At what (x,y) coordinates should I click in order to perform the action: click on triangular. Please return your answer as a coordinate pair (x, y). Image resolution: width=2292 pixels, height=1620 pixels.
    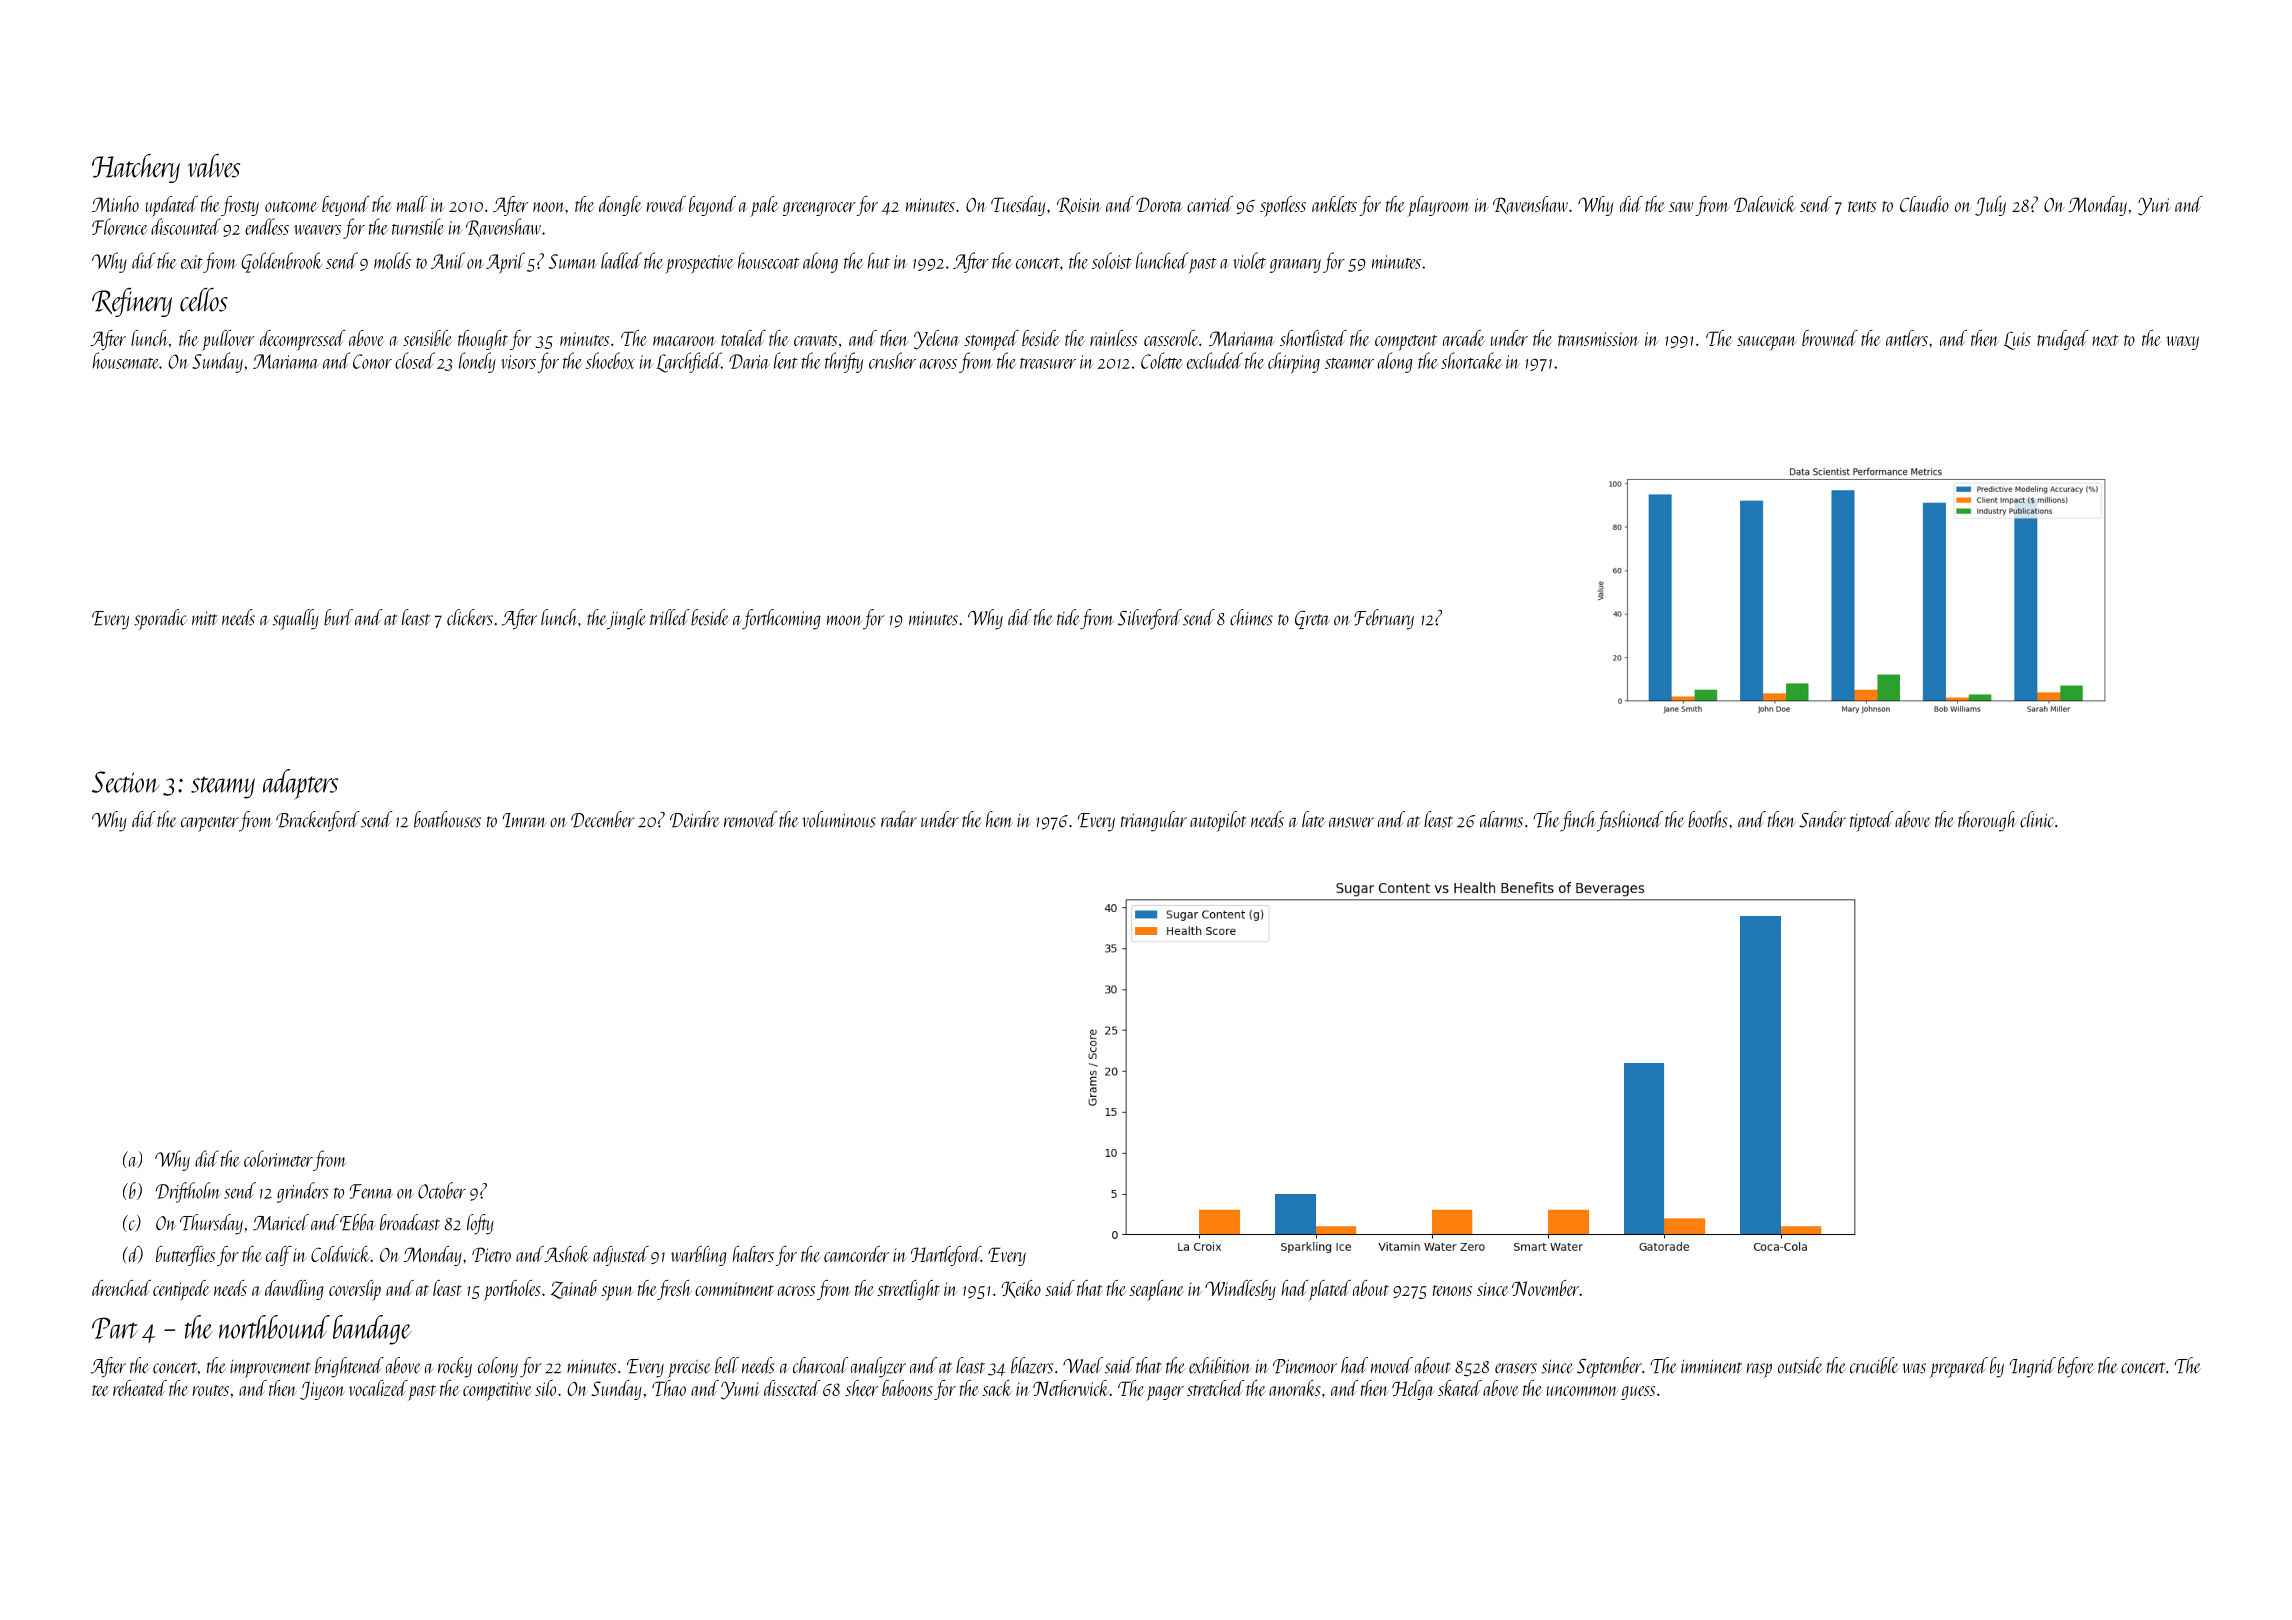
    Looking at the image, I should click on (1154, 821).
